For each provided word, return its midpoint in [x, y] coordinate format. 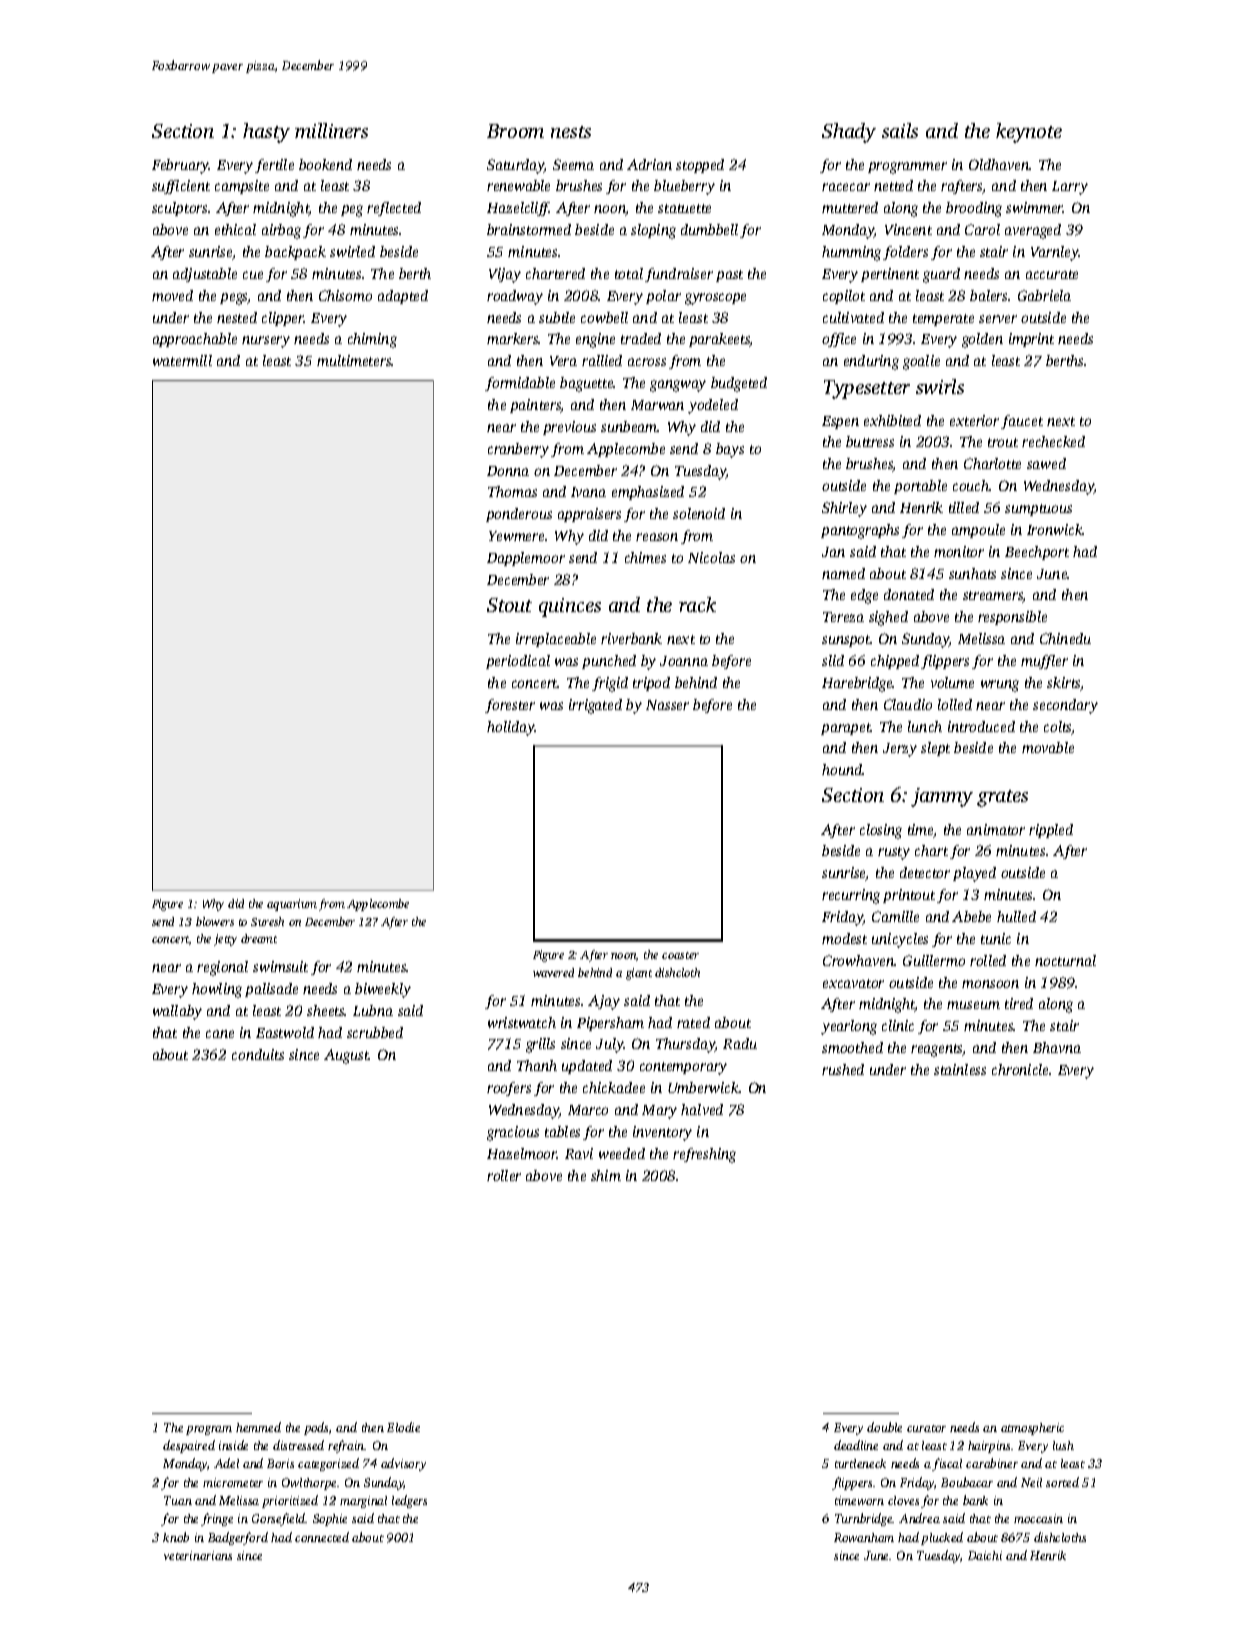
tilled [964, 507]
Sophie [330, 1520]
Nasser [667, 705]
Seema [573, 164]
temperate [943, 320]
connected [322, 1537]
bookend [325, 164]
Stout [509, 605]
